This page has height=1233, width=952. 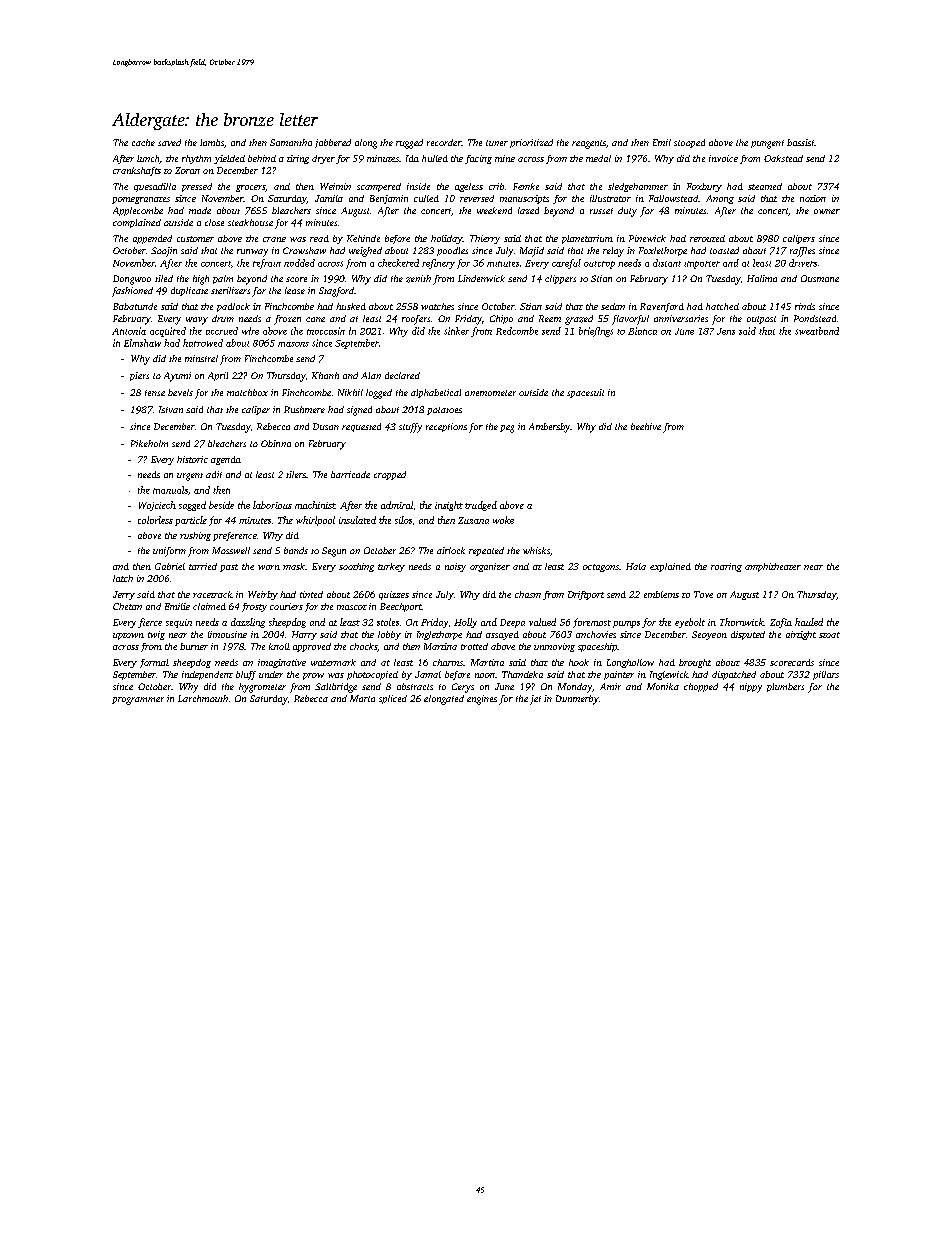 I want to click on lambs, so click(x=212, y=142).
